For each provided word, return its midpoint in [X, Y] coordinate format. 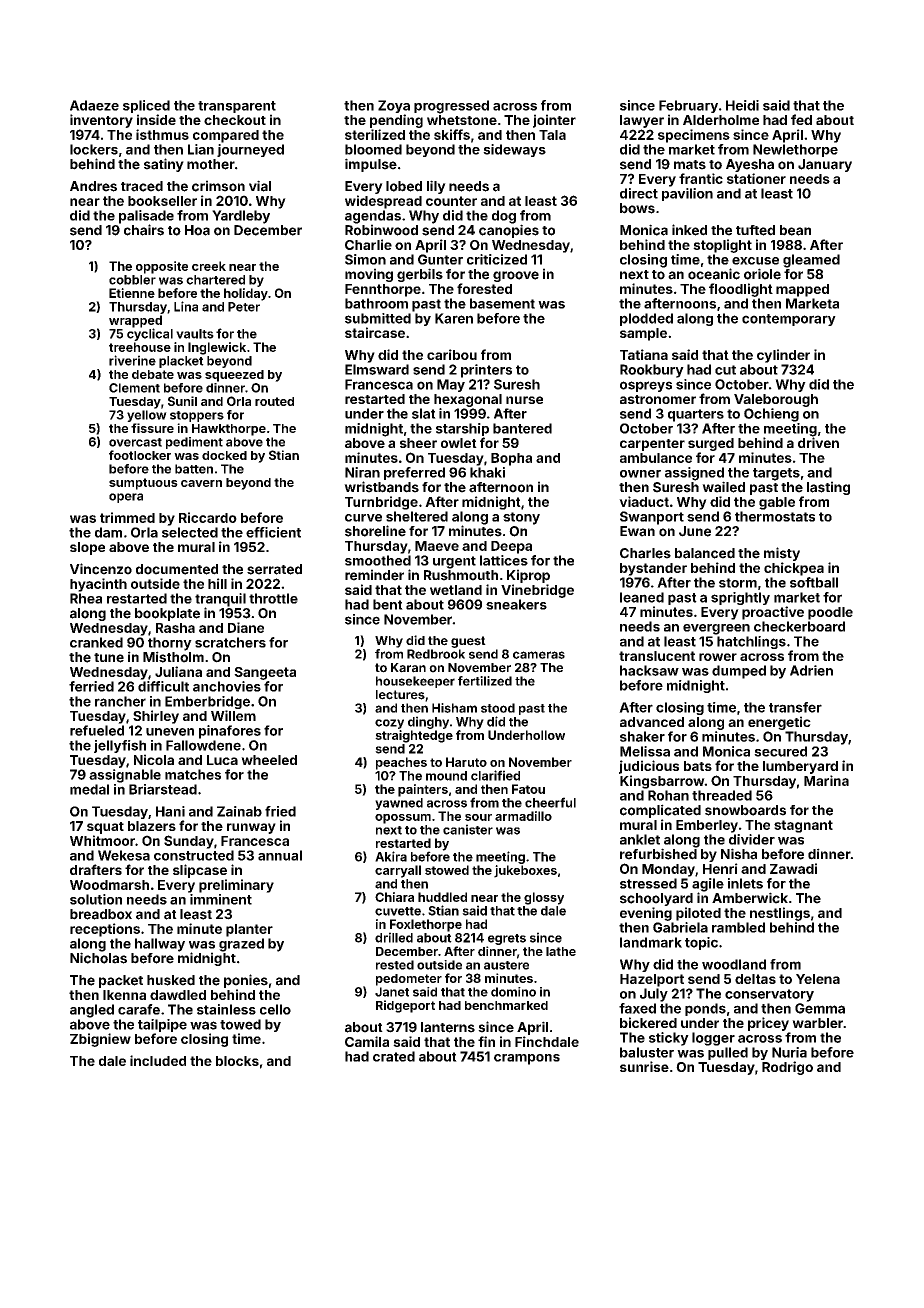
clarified [495, 775]
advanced [652, 722]
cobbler [132, 280]
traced [142, 186]
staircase [375, 332]
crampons [527, 1059]
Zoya [394, 106]
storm [738, 583]
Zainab [239, 811]
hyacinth [98, 585]
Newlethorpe [795, 150]
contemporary [789, 320]
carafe [139, 1009]
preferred [414, 473]
